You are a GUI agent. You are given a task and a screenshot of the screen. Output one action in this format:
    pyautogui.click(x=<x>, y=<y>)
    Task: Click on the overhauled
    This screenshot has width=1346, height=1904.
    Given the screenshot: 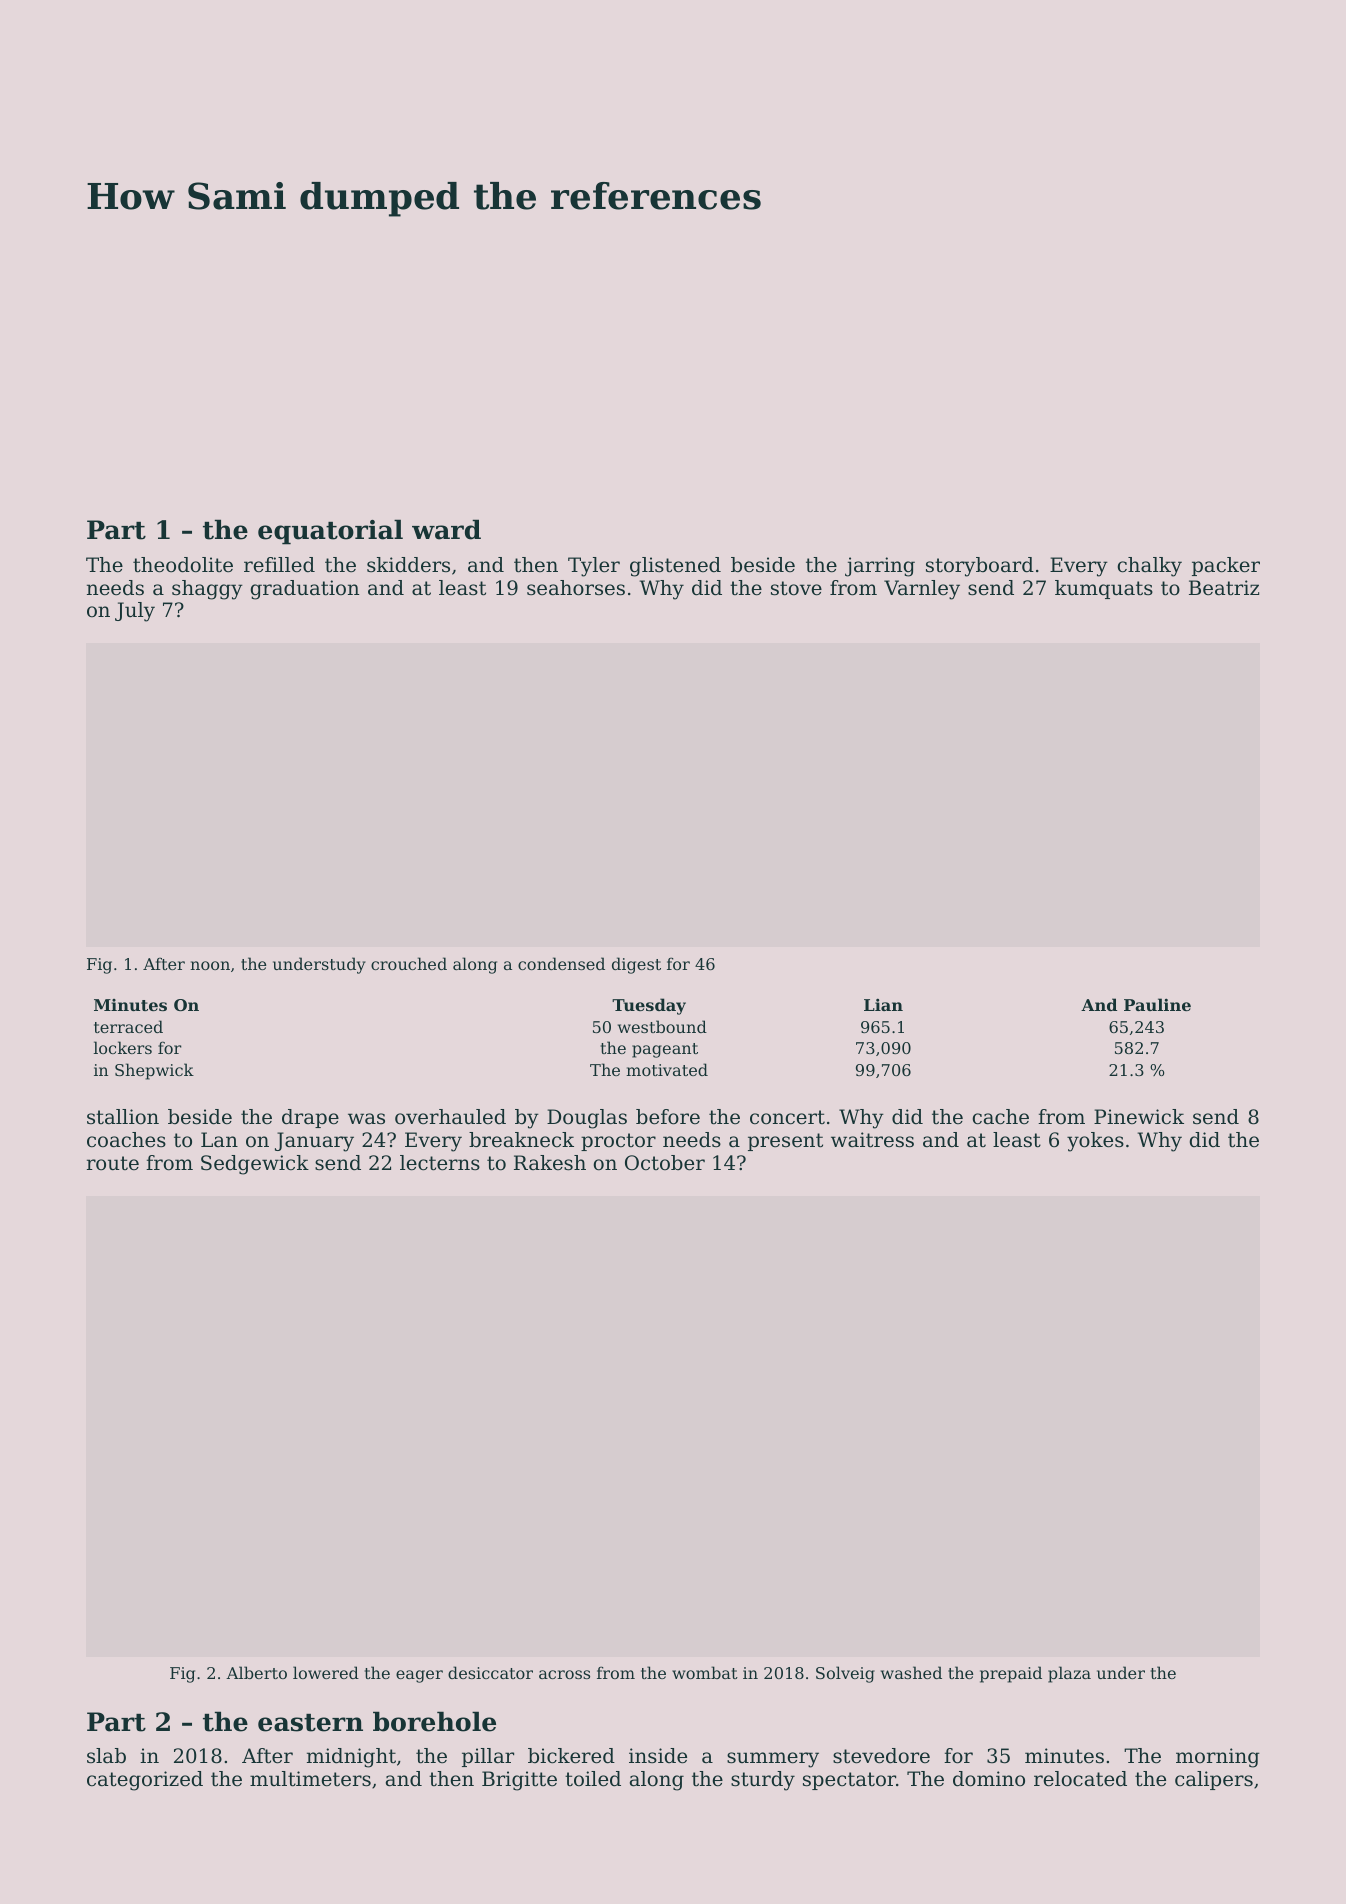 What is the action you would take?
    pyautogui.click(x=450, y=1117)
